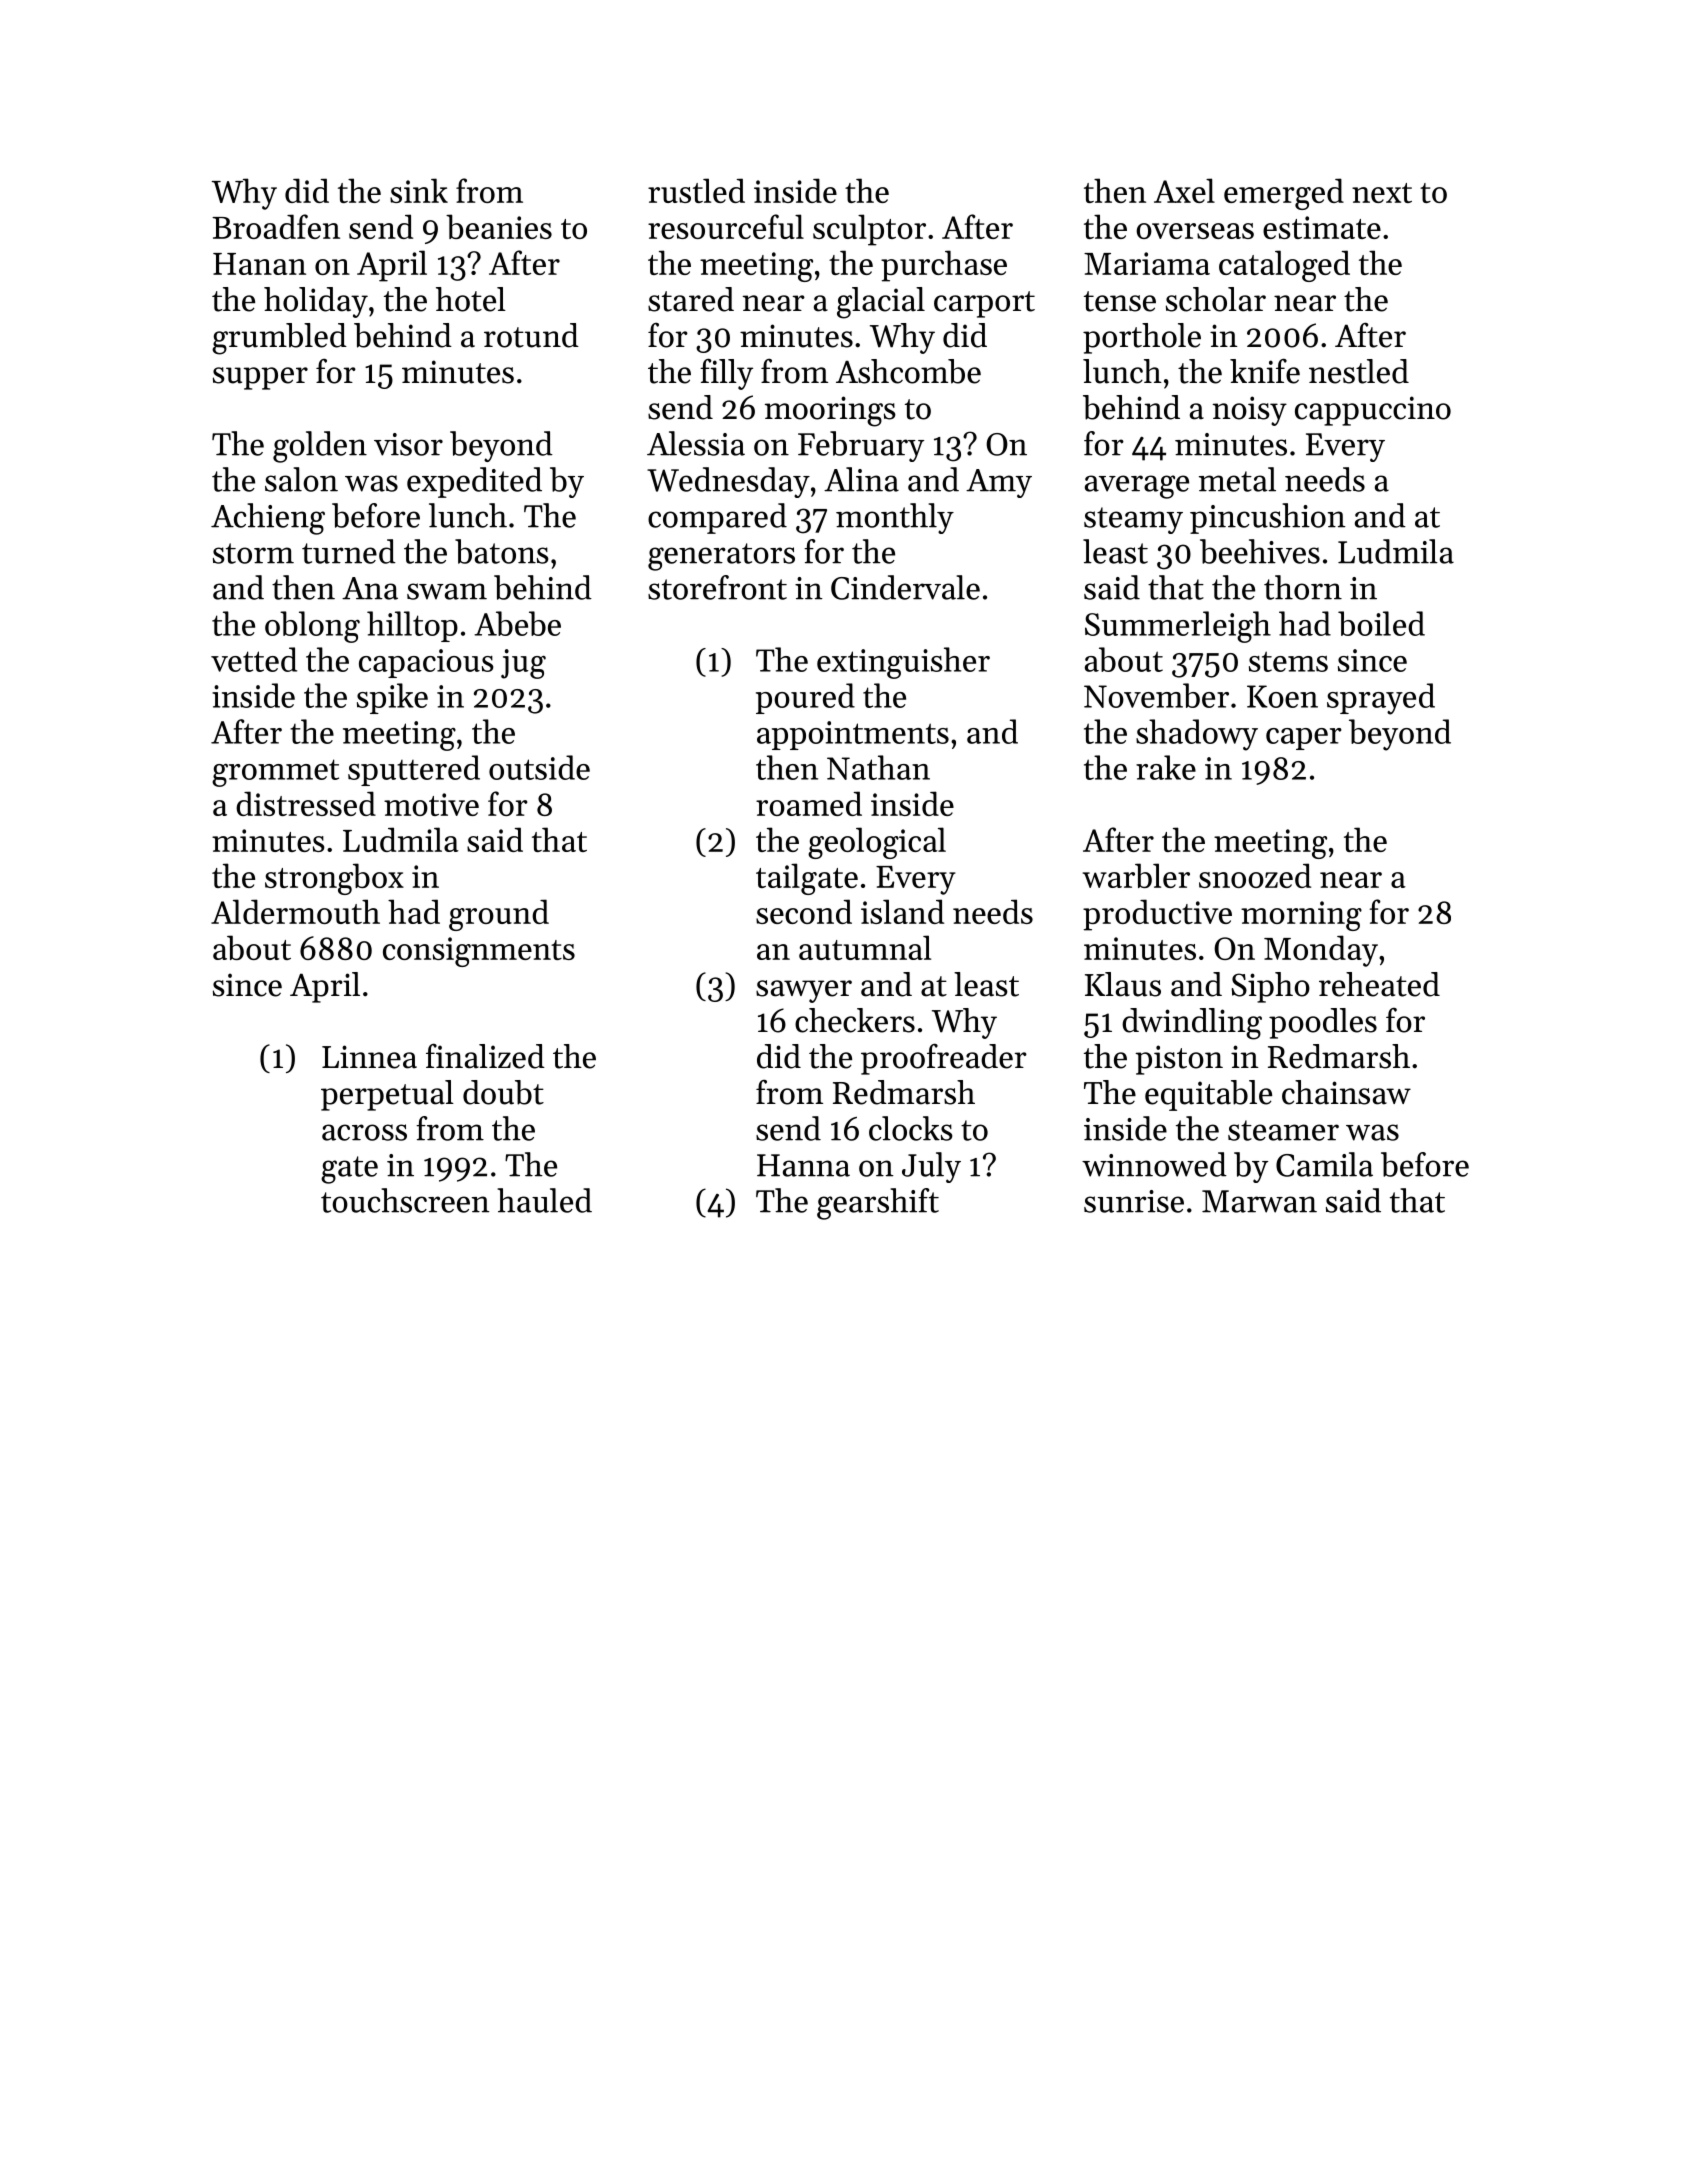 The height and width of the document is (2178, 1683). What do you see at coordinates (1288, 661) in the document?
I see `stems` at bounding box center [1288, 661].
